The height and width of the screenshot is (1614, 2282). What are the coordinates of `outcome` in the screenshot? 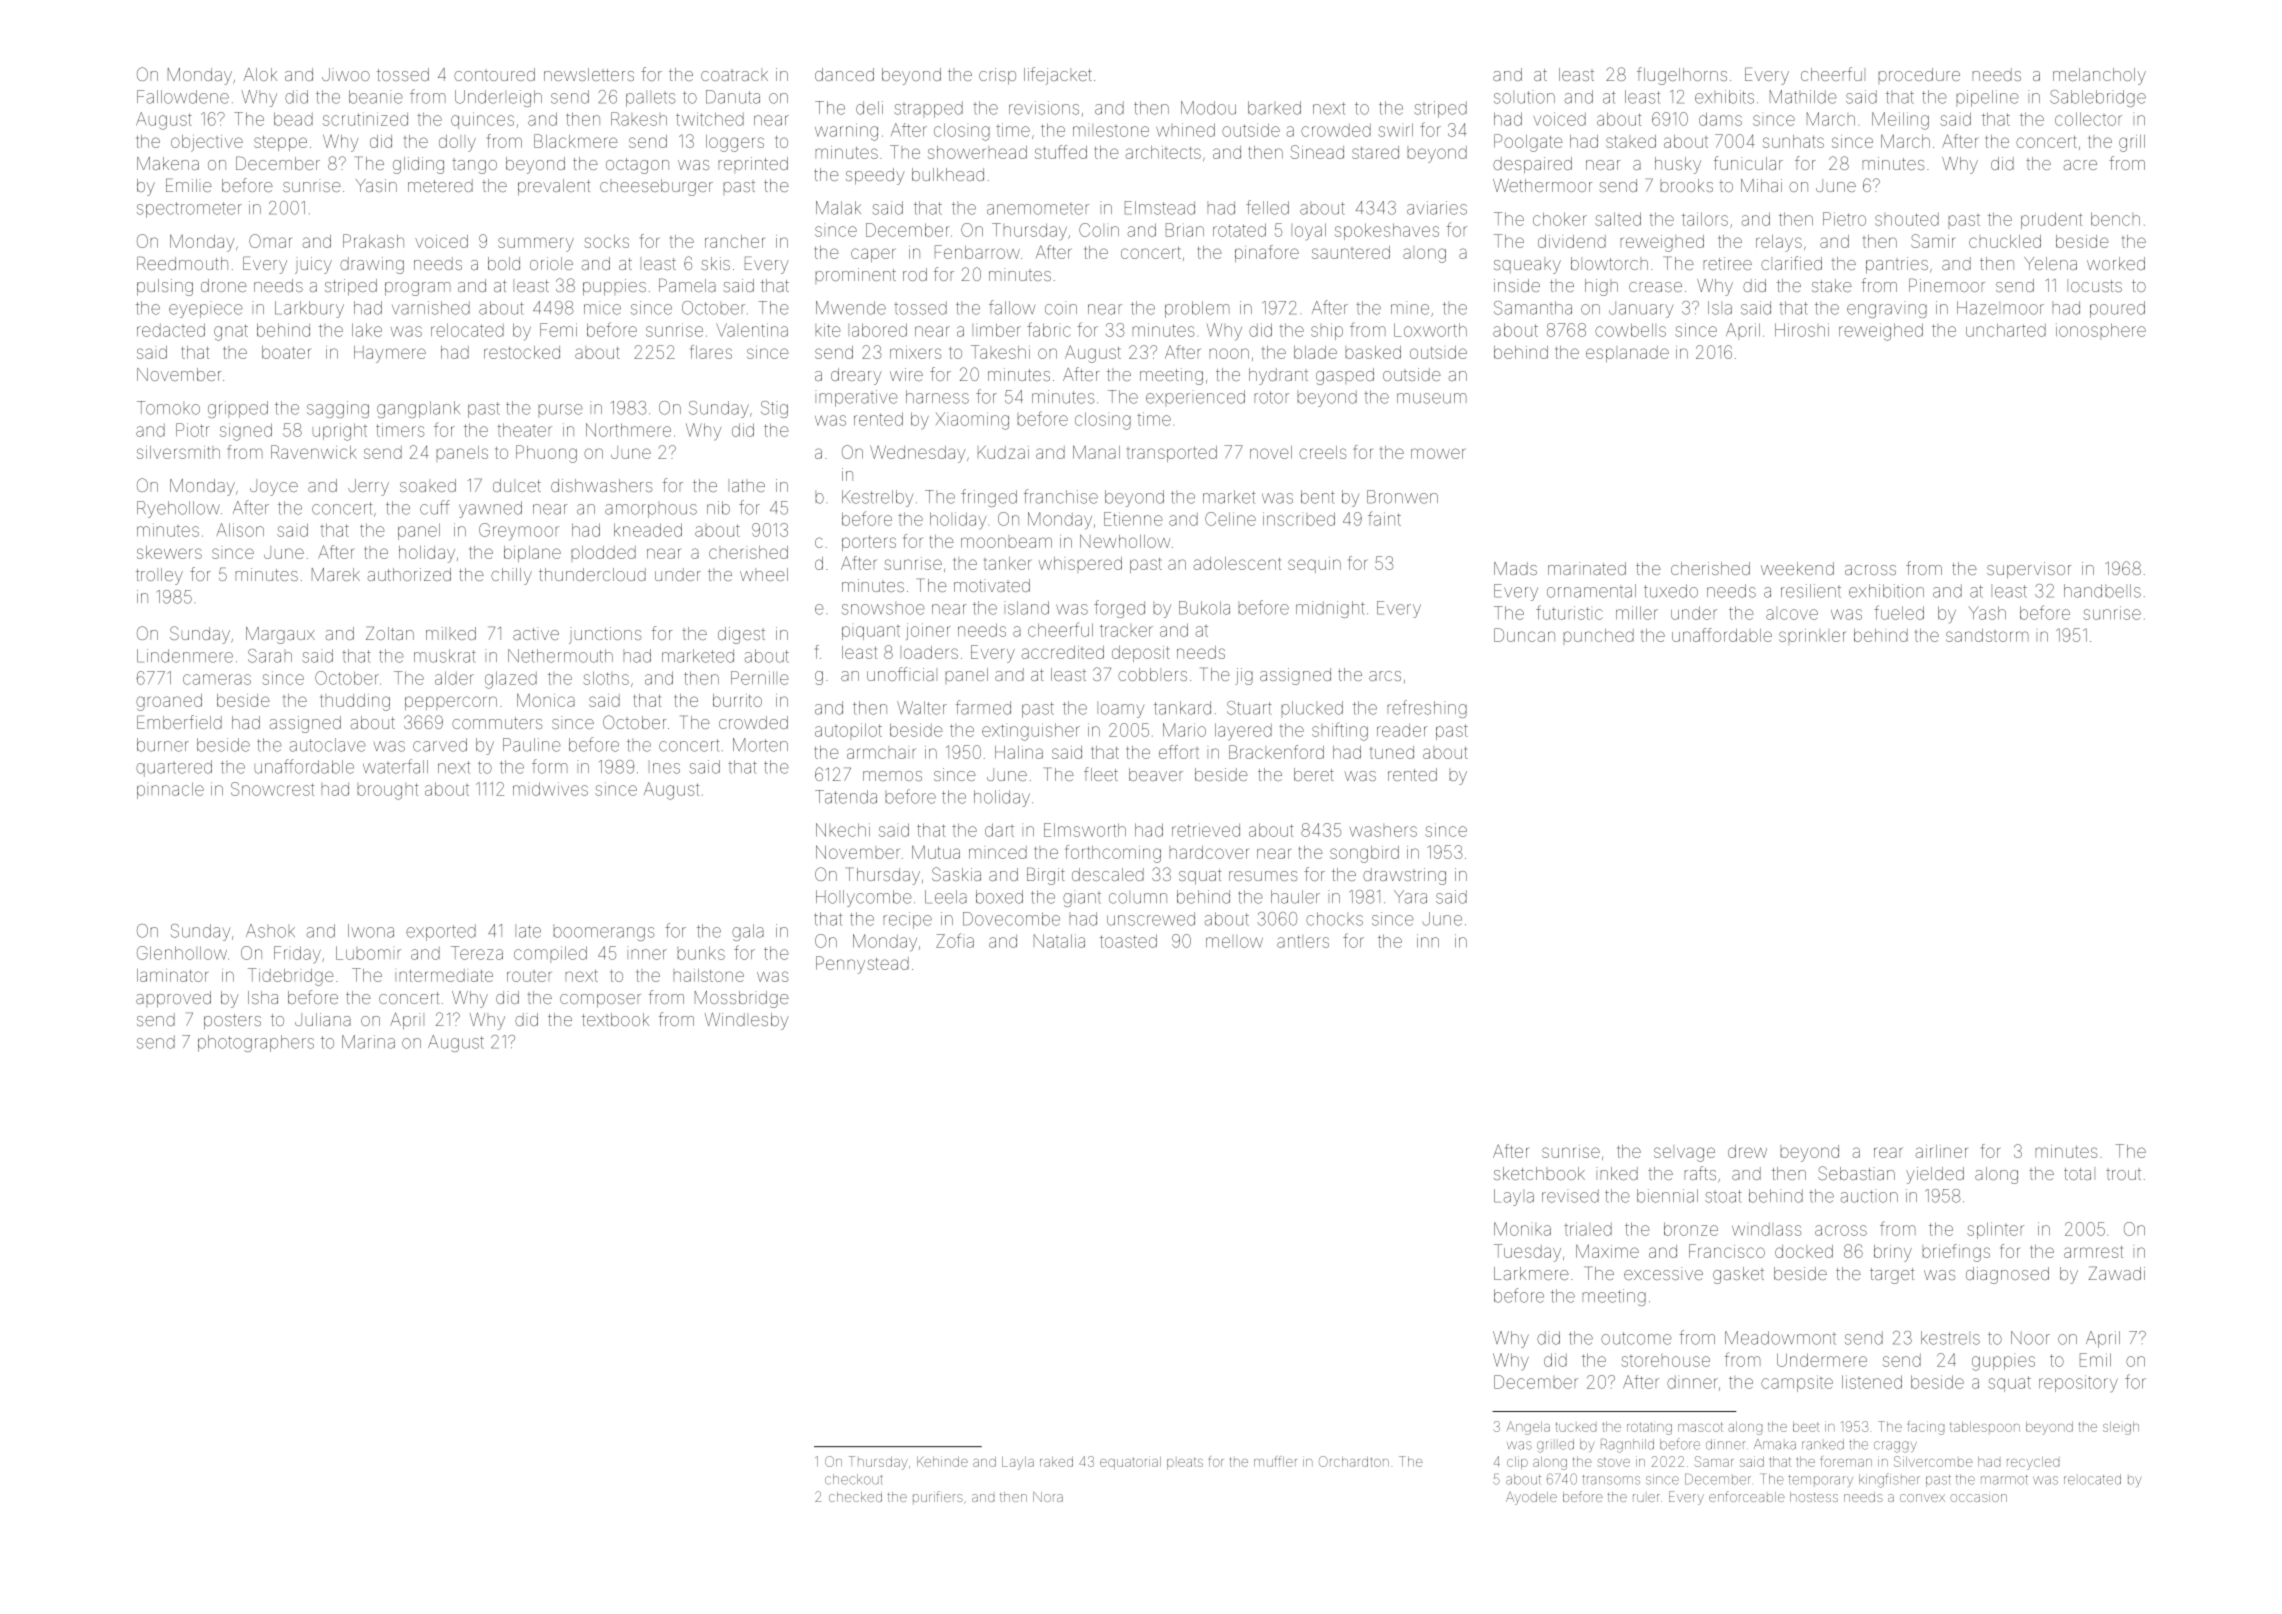 It's located at (1636, 1338).
